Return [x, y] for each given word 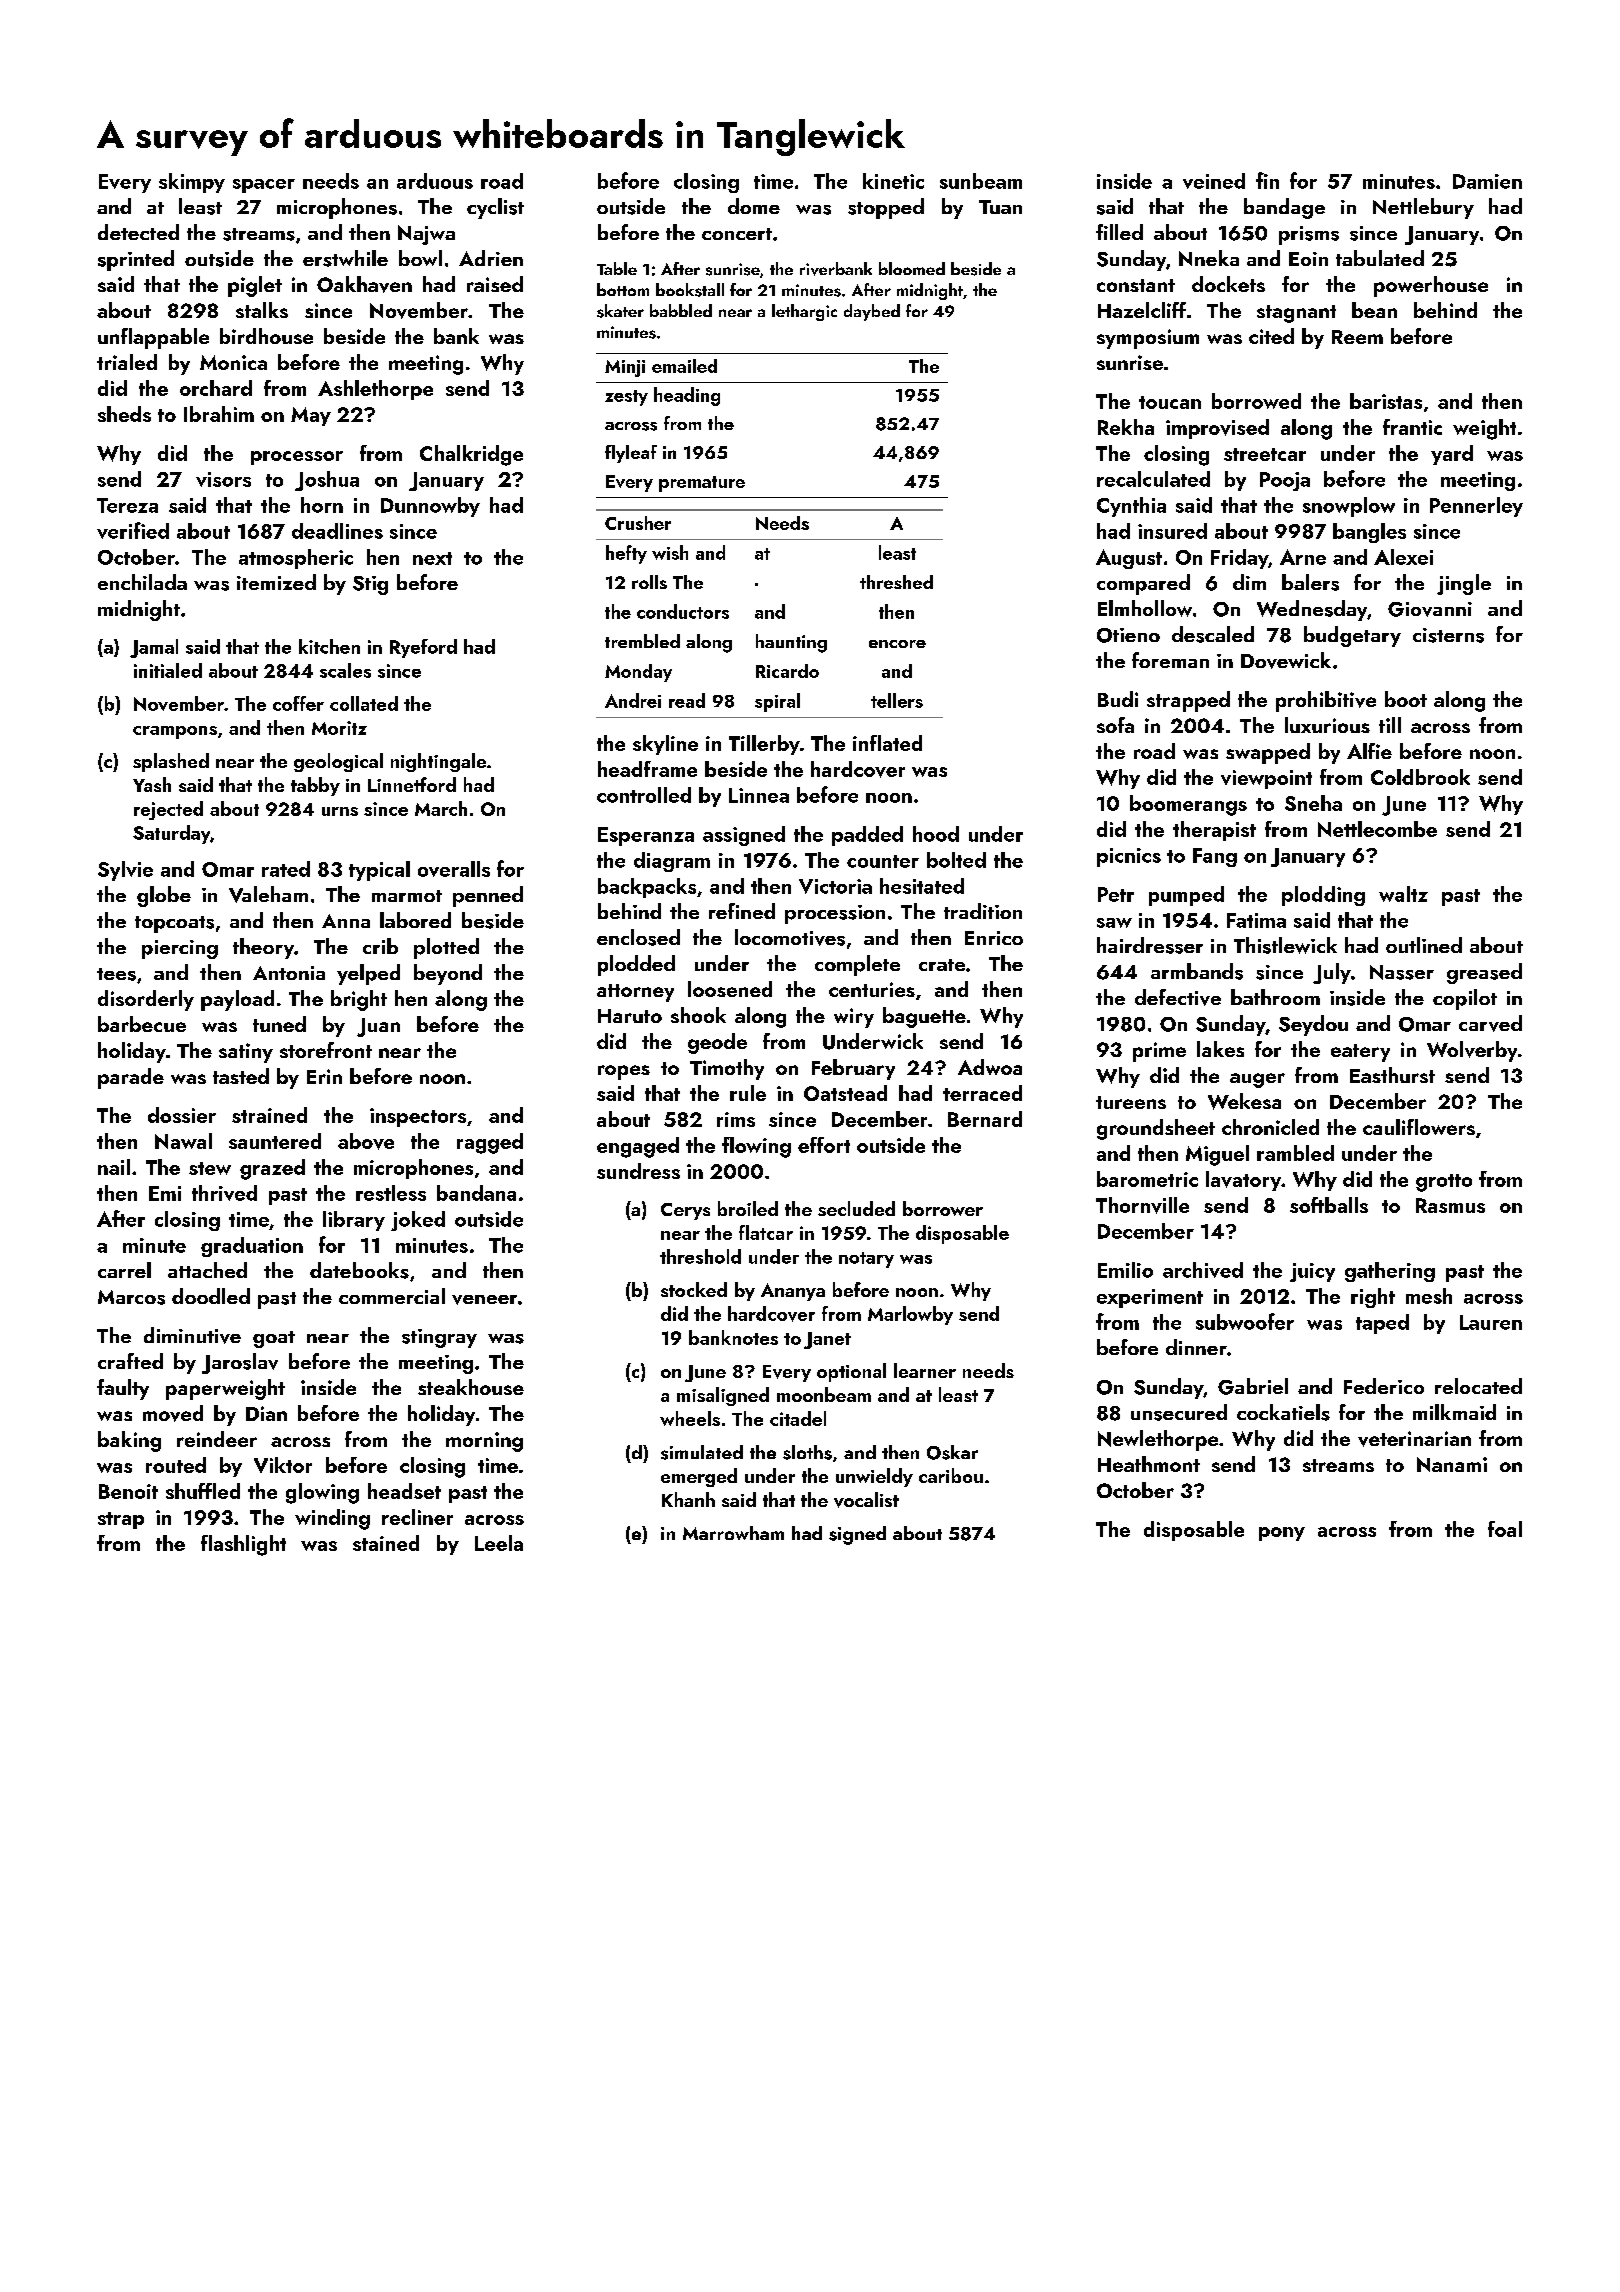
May [311, 416]
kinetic [893, 181]
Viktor [283, 1465]
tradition [983, 911]
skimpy [192, 183]
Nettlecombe [1377, 829]
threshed [896, 582]
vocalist [866, 1500]
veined [1214, 181]
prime [1159, 1052]
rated [286, 869]
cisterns [1448, 635]
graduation [252, 1247]
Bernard [985, 1119]
